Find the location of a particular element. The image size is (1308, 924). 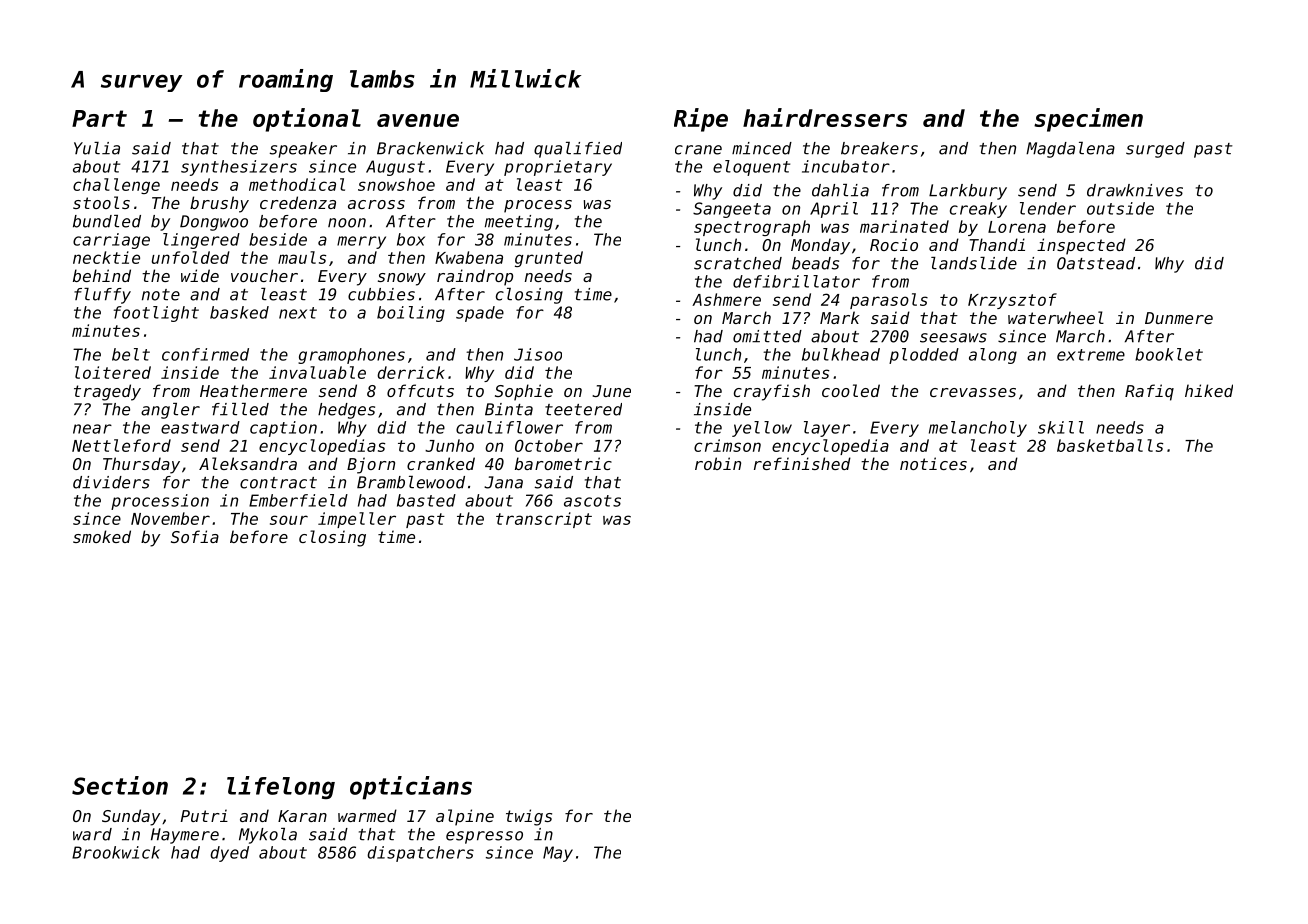

creaky is located at coordinates (978, 210).
